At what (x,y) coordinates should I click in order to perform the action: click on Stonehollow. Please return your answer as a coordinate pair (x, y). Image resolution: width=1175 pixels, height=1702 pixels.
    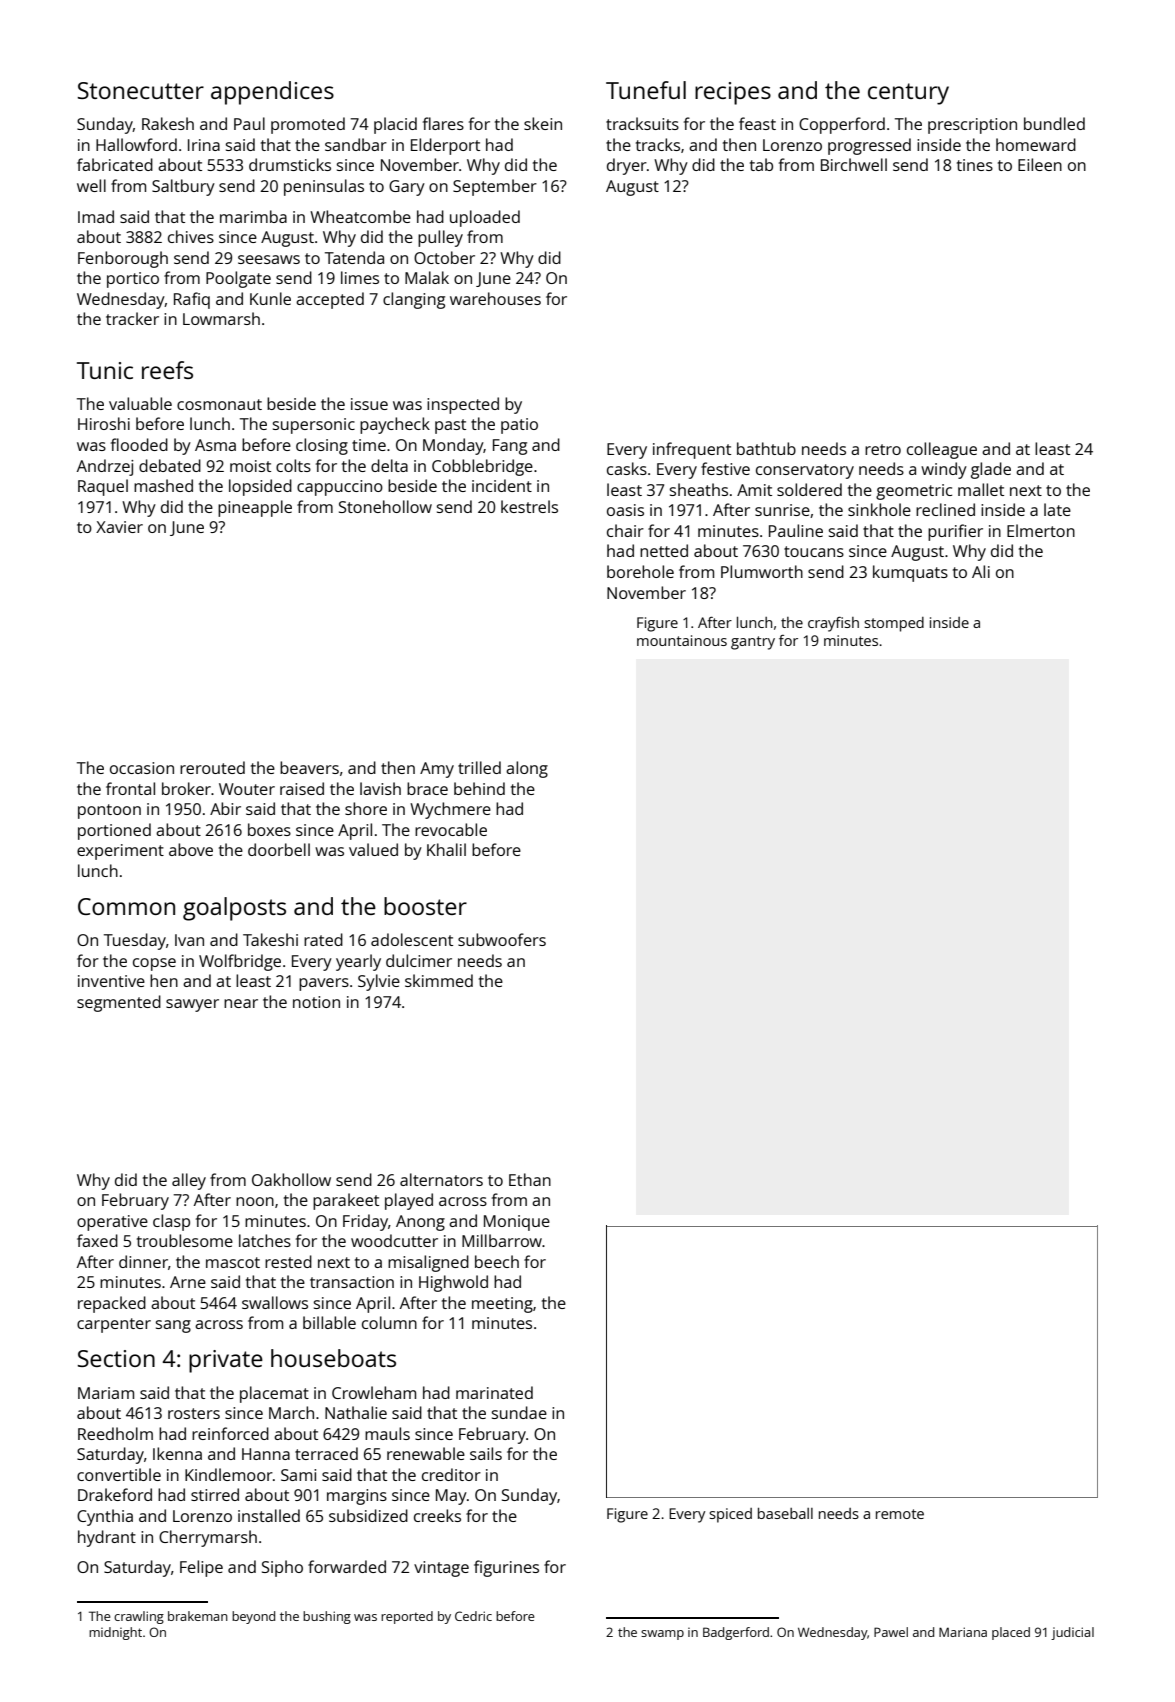
    Looking at the image, I should click on (385, 506).
